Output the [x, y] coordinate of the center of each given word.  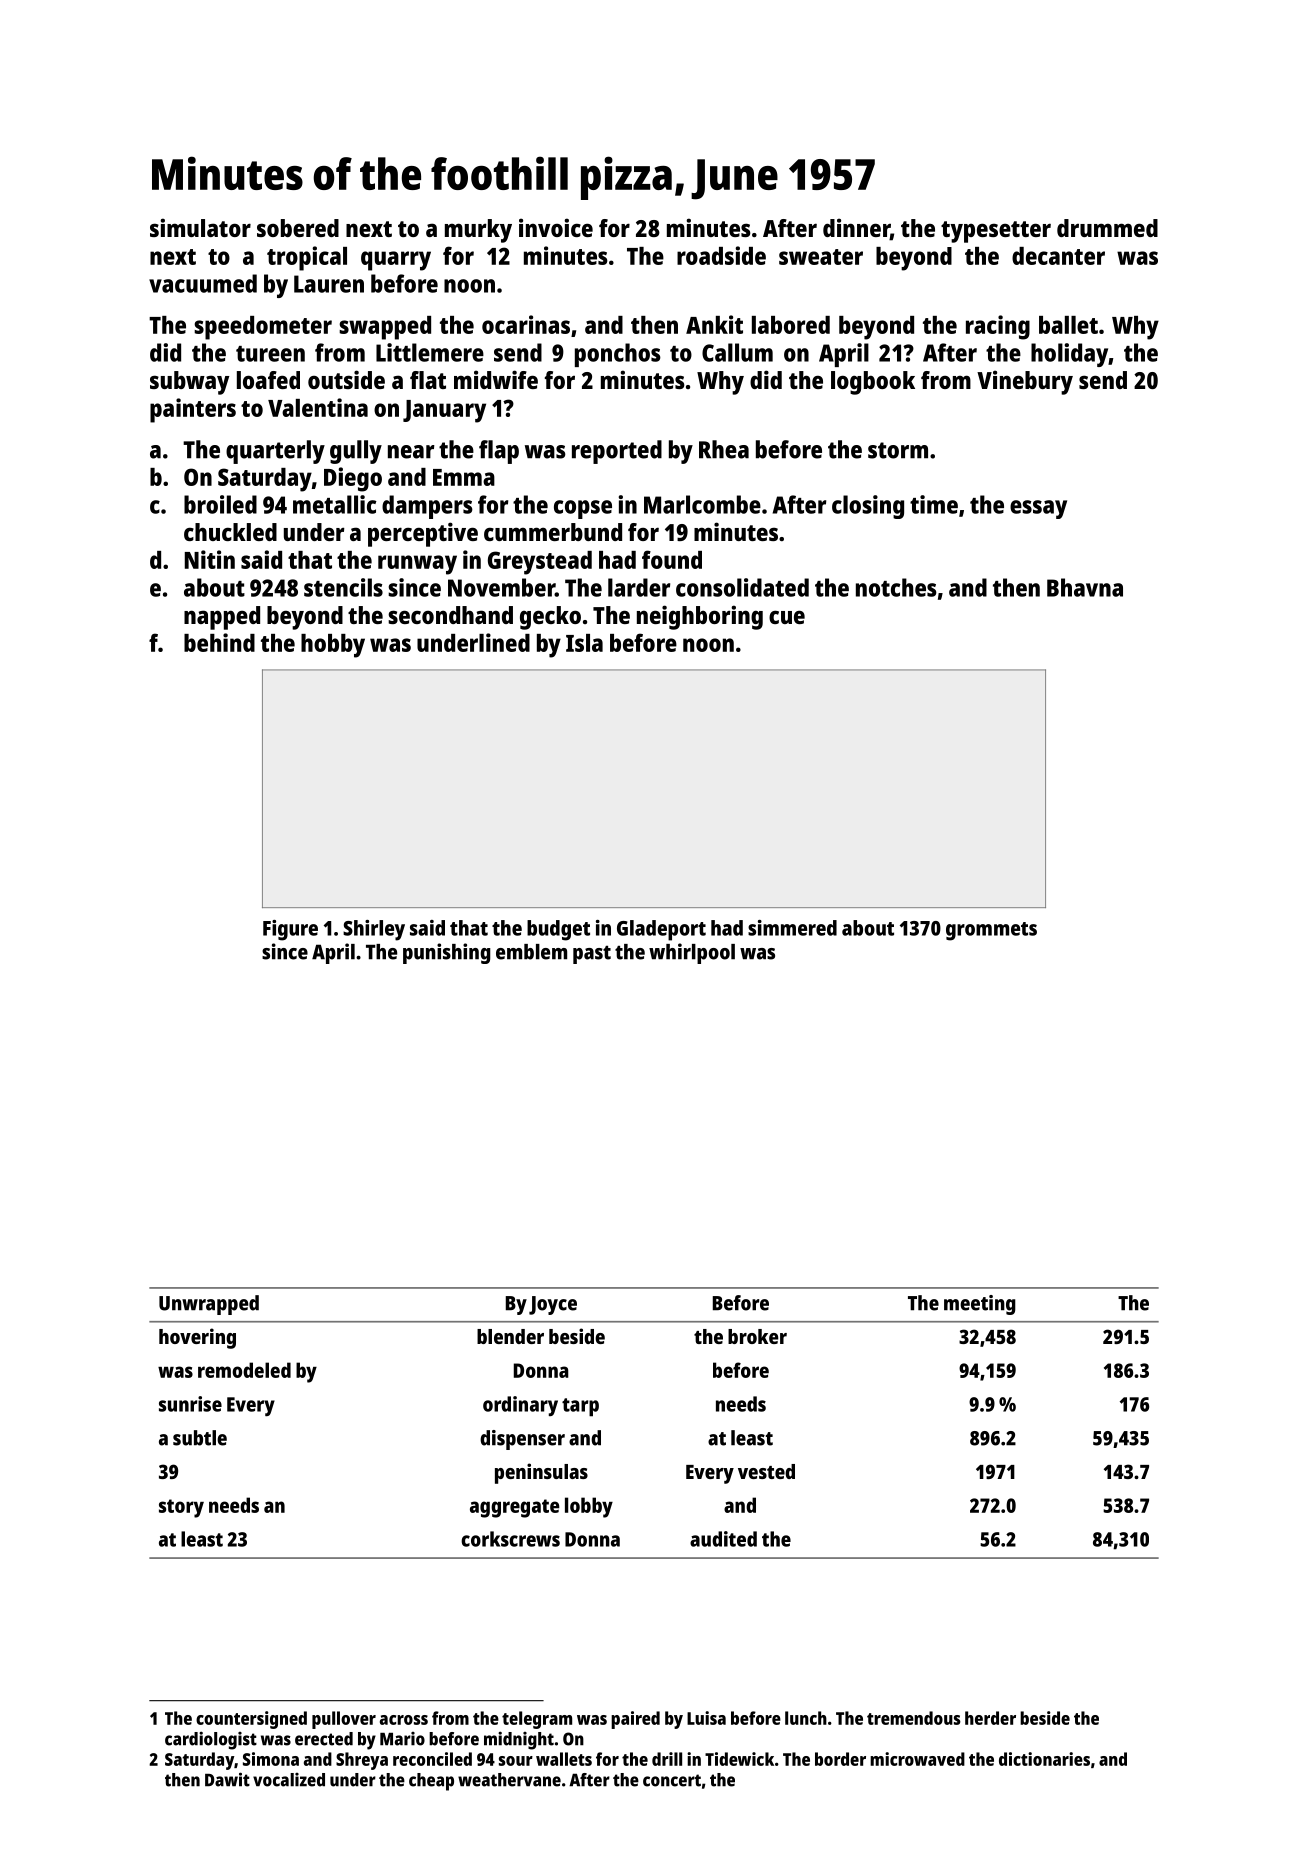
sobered [298, 228]
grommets [991, 931]
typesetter [996, 232]
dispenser [522, 1440]
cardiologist [211, 1740]
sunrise [190, 1404]
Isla [584, 643]
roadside [721, 255]
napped [222, 618]
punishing [447, 953]
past [592, 955]
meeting [980, 1305]
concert [672, 1780]
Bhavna [1085, 587]
